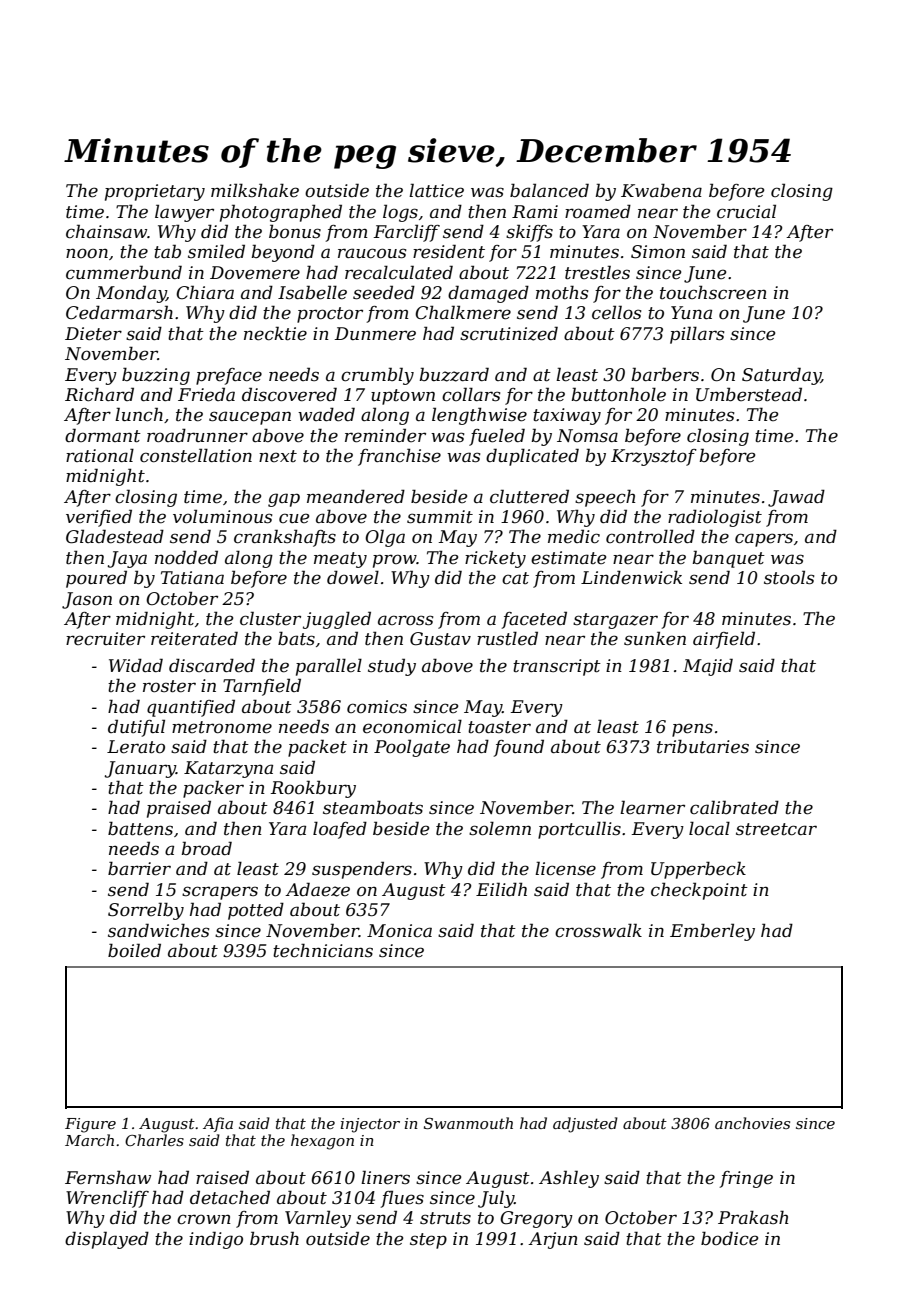  I want to click on summit, so click(440, 517).
